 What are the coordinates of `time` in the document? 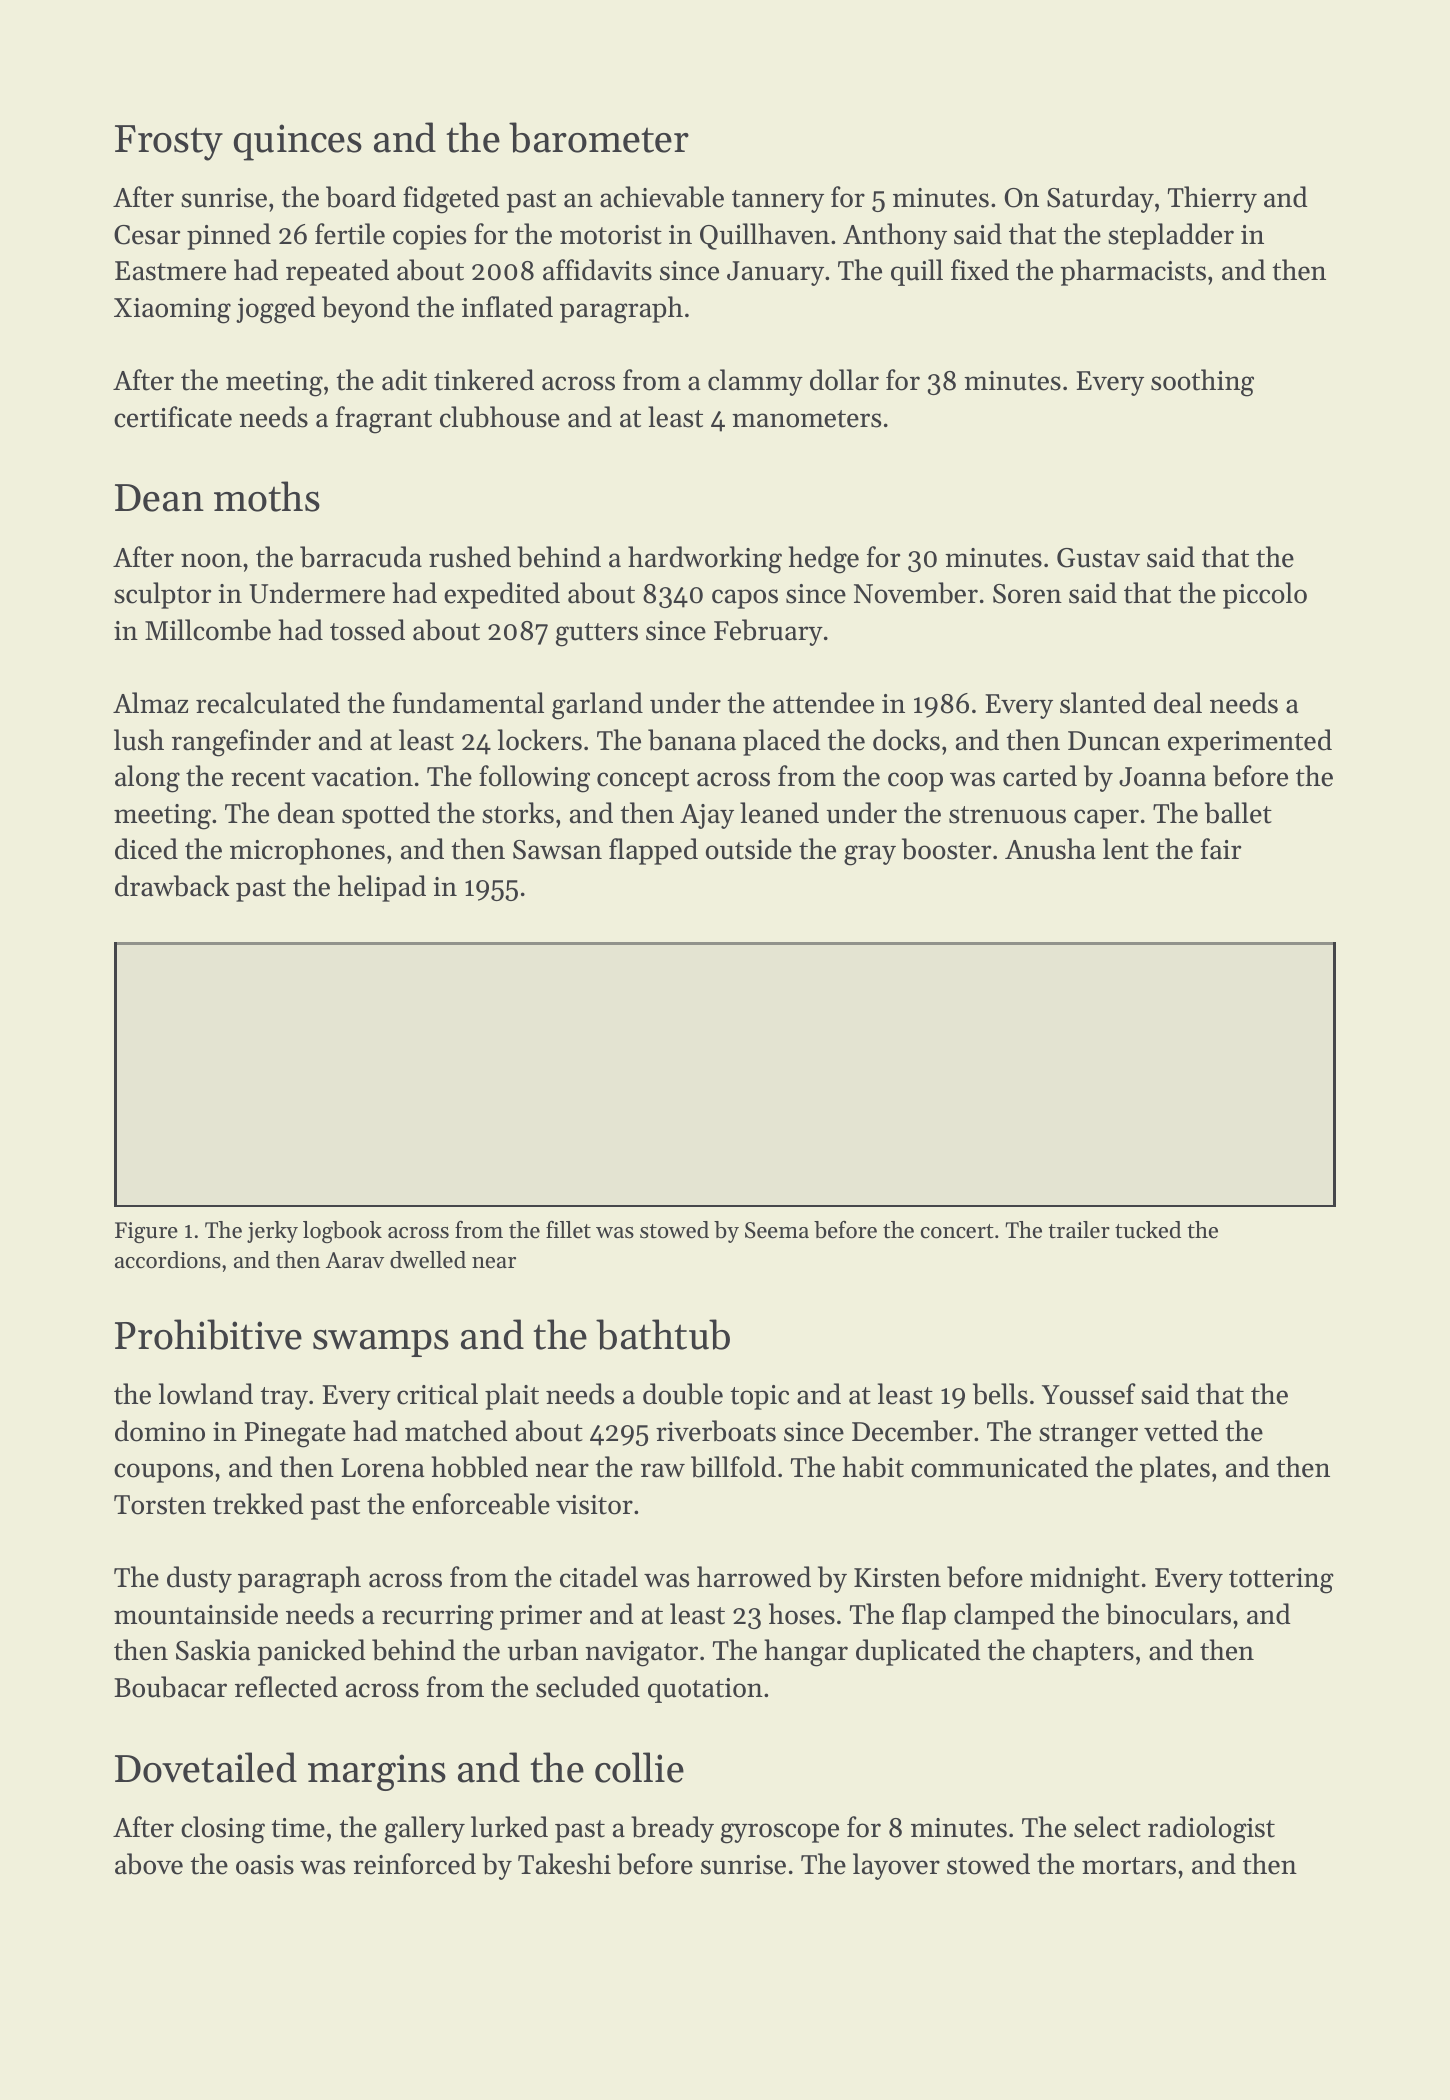 It's located at (298, 1828).
